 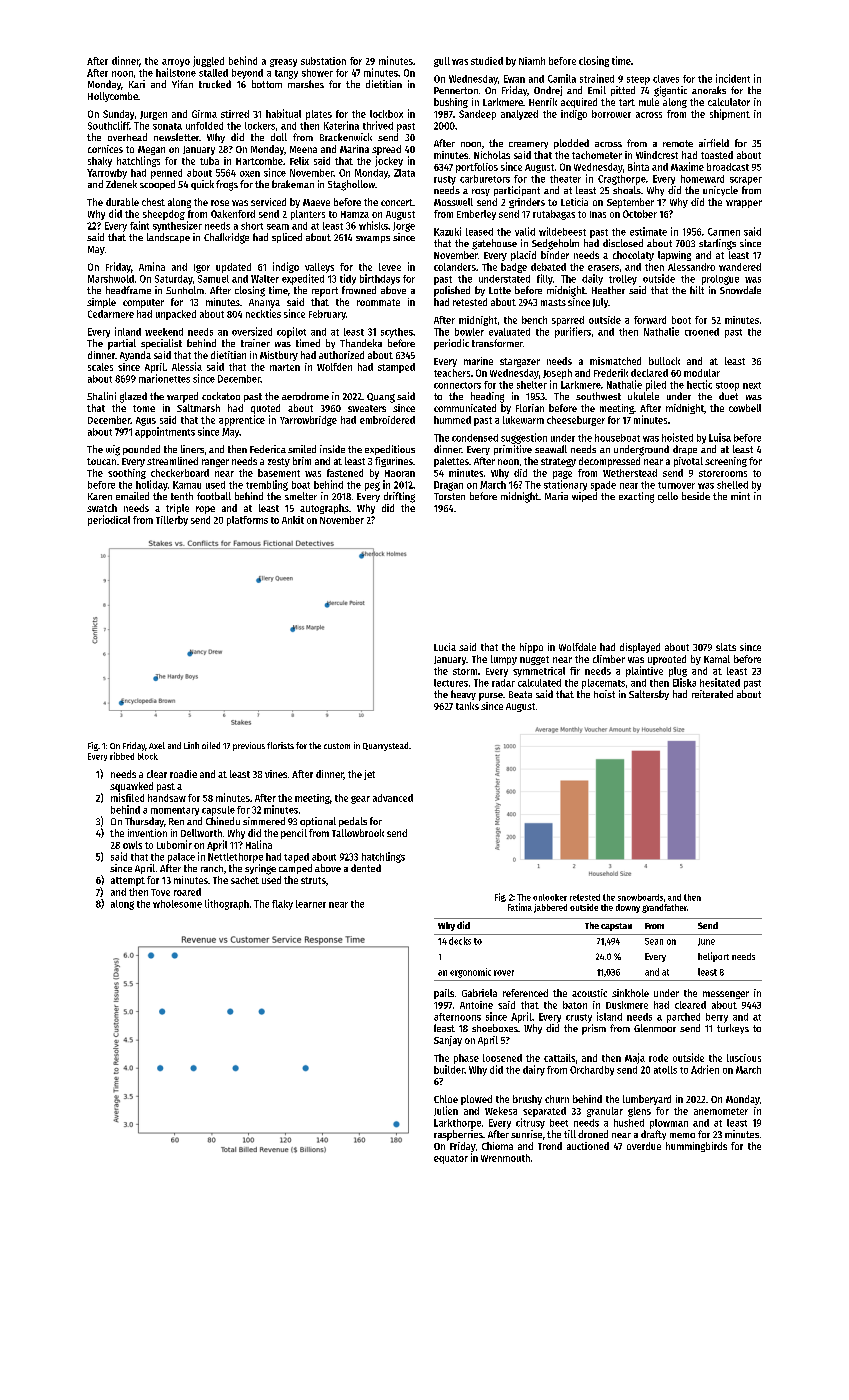 I want to click on attempt, so click(x=128, y=881).
